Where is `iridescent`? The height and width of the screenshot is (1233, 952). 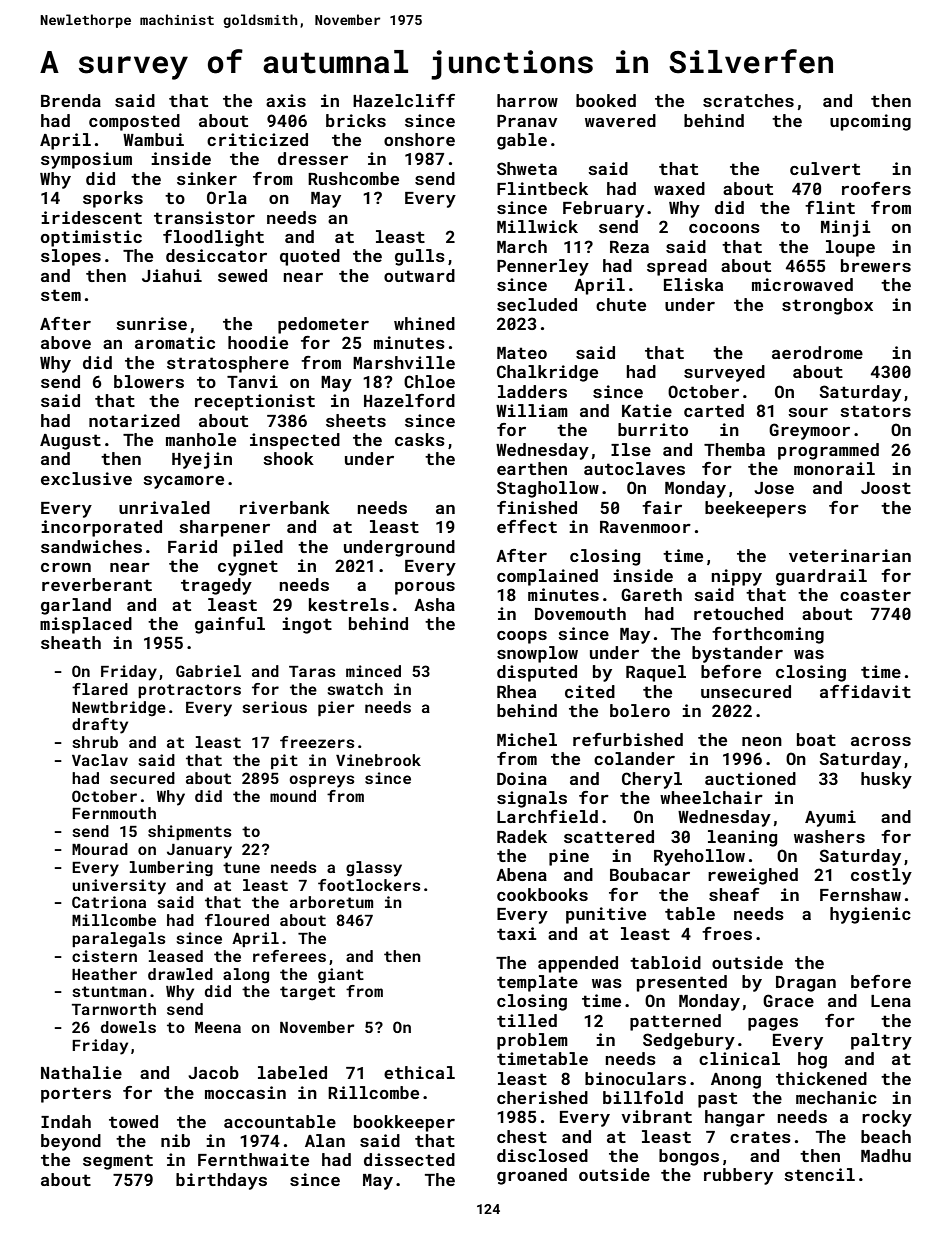
iridescent is located at coordinates (91, 217).
